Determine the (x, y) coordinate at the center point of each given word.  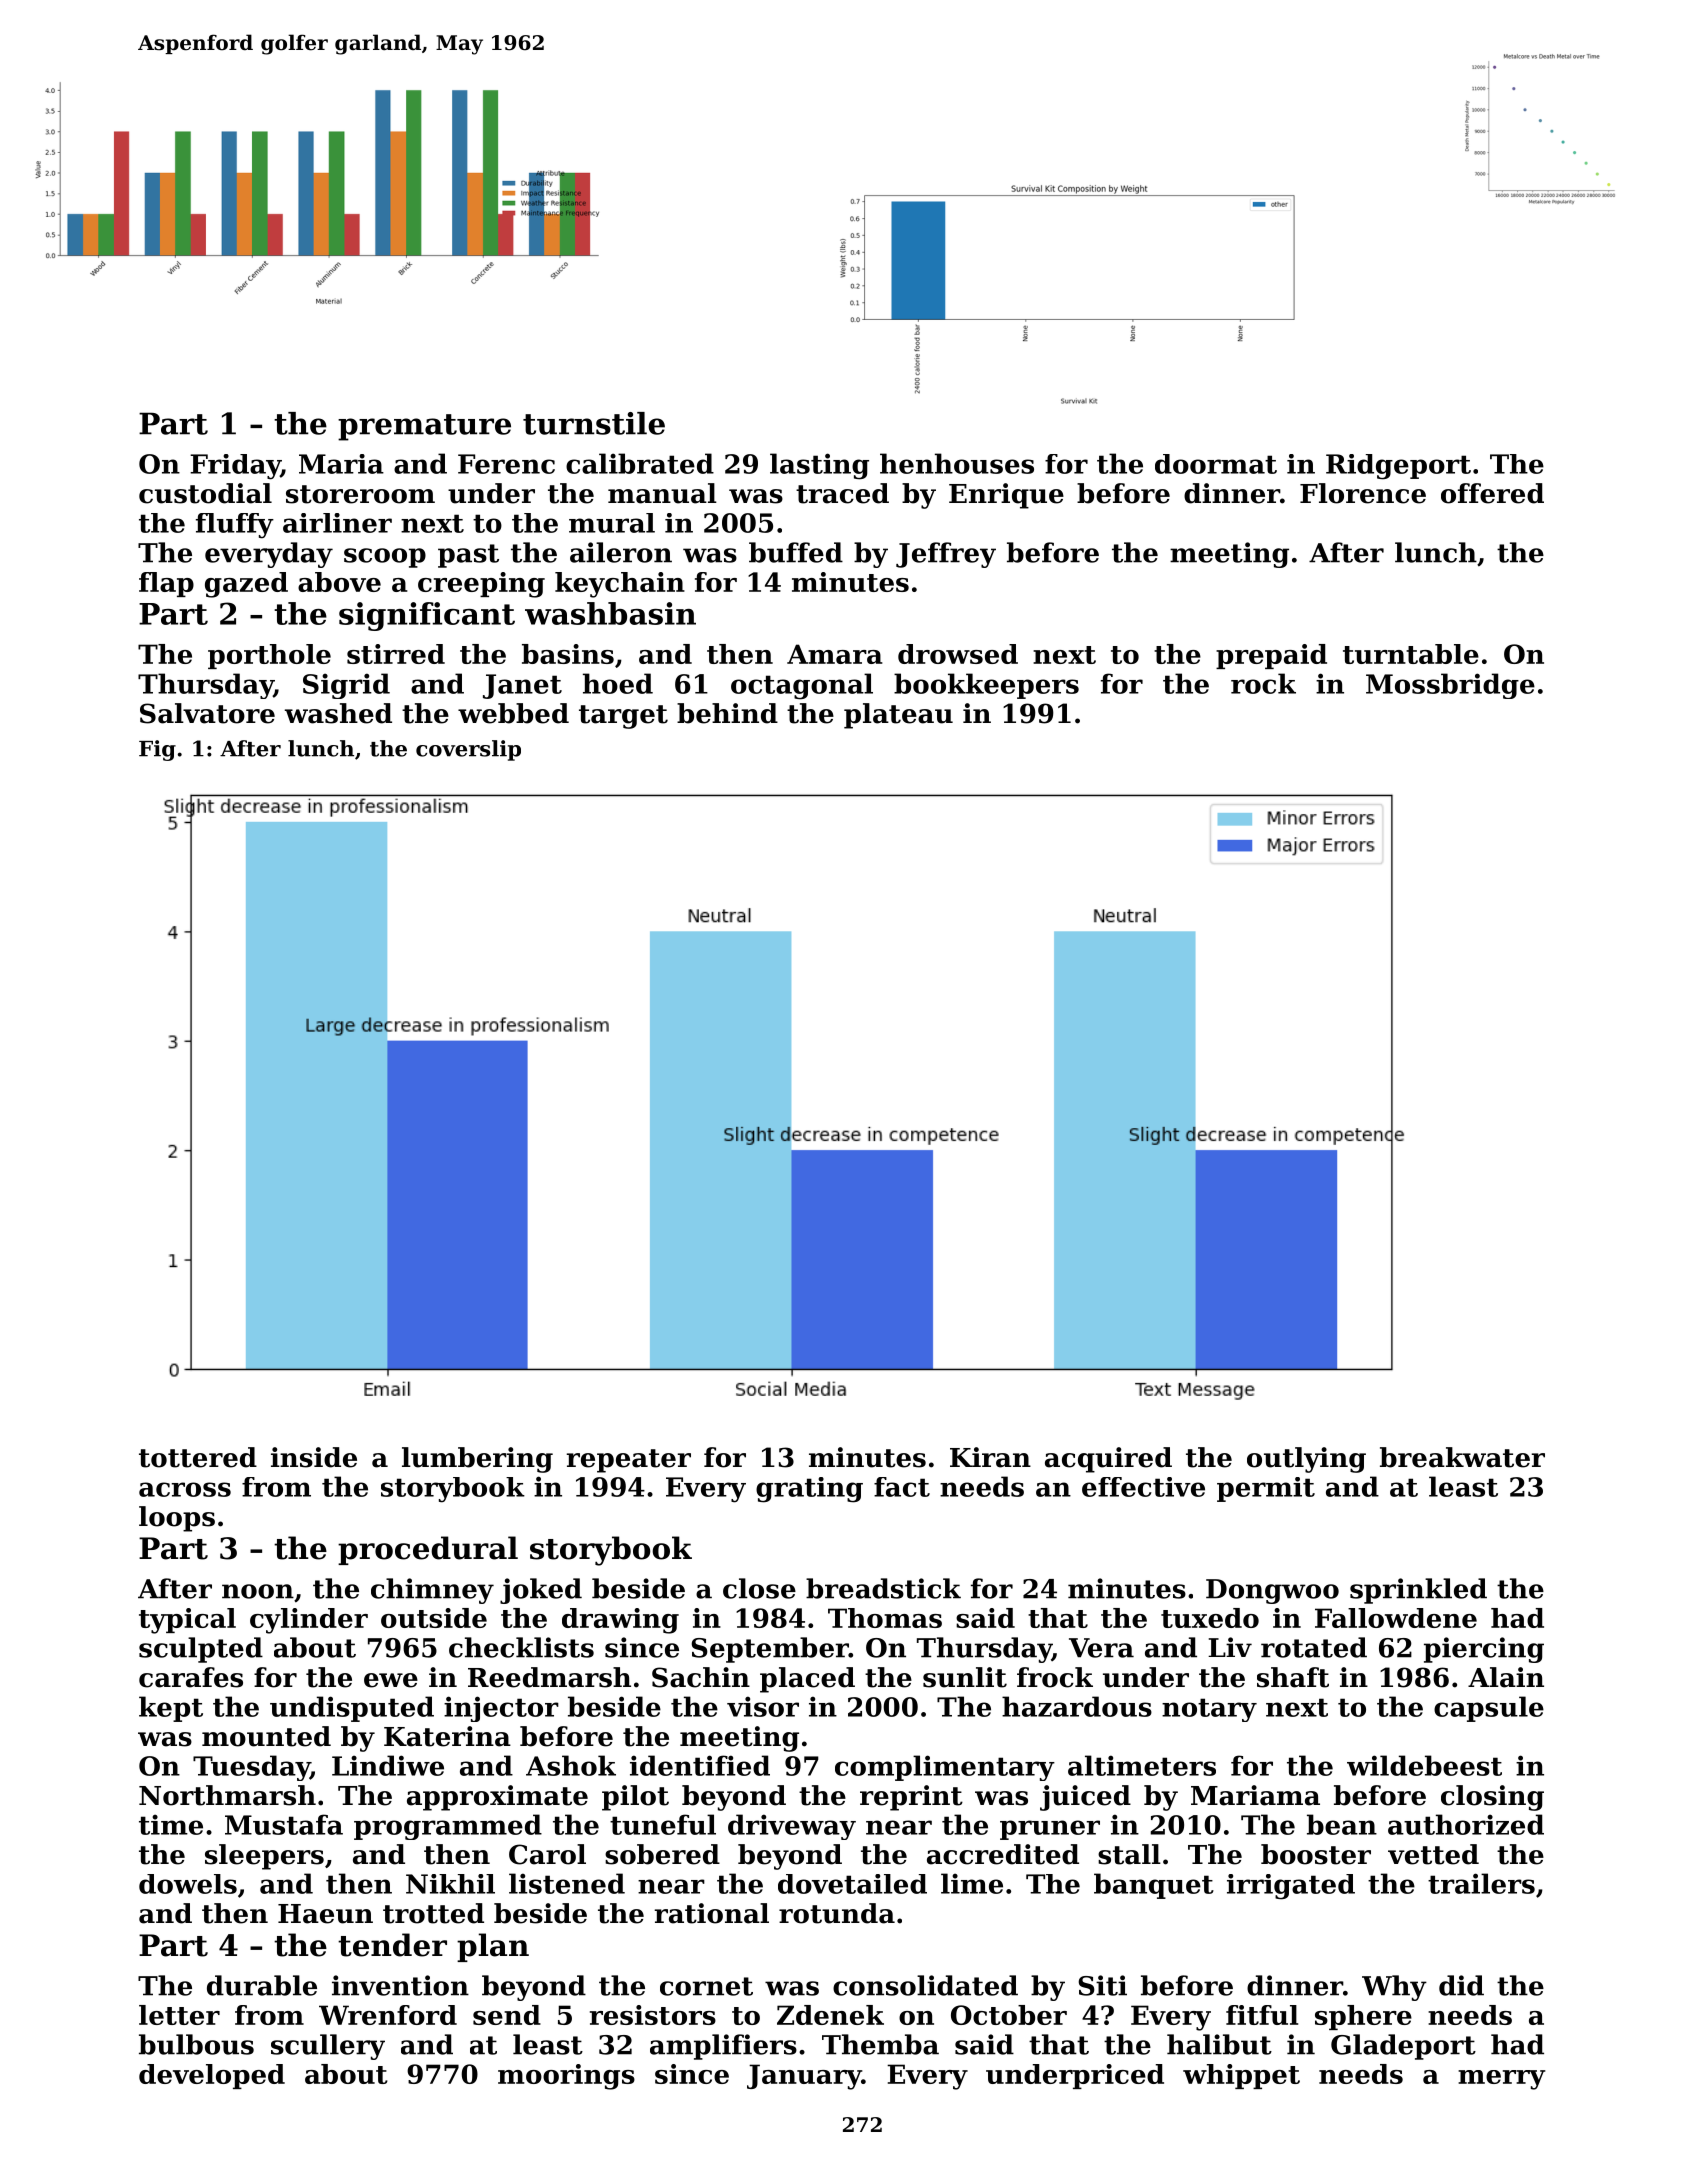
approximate (497, 1798)
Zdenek (830, 2015)
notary (1209, 1710)
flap (166, 584)
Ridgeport (1398, 467)
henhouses (957, 463)
